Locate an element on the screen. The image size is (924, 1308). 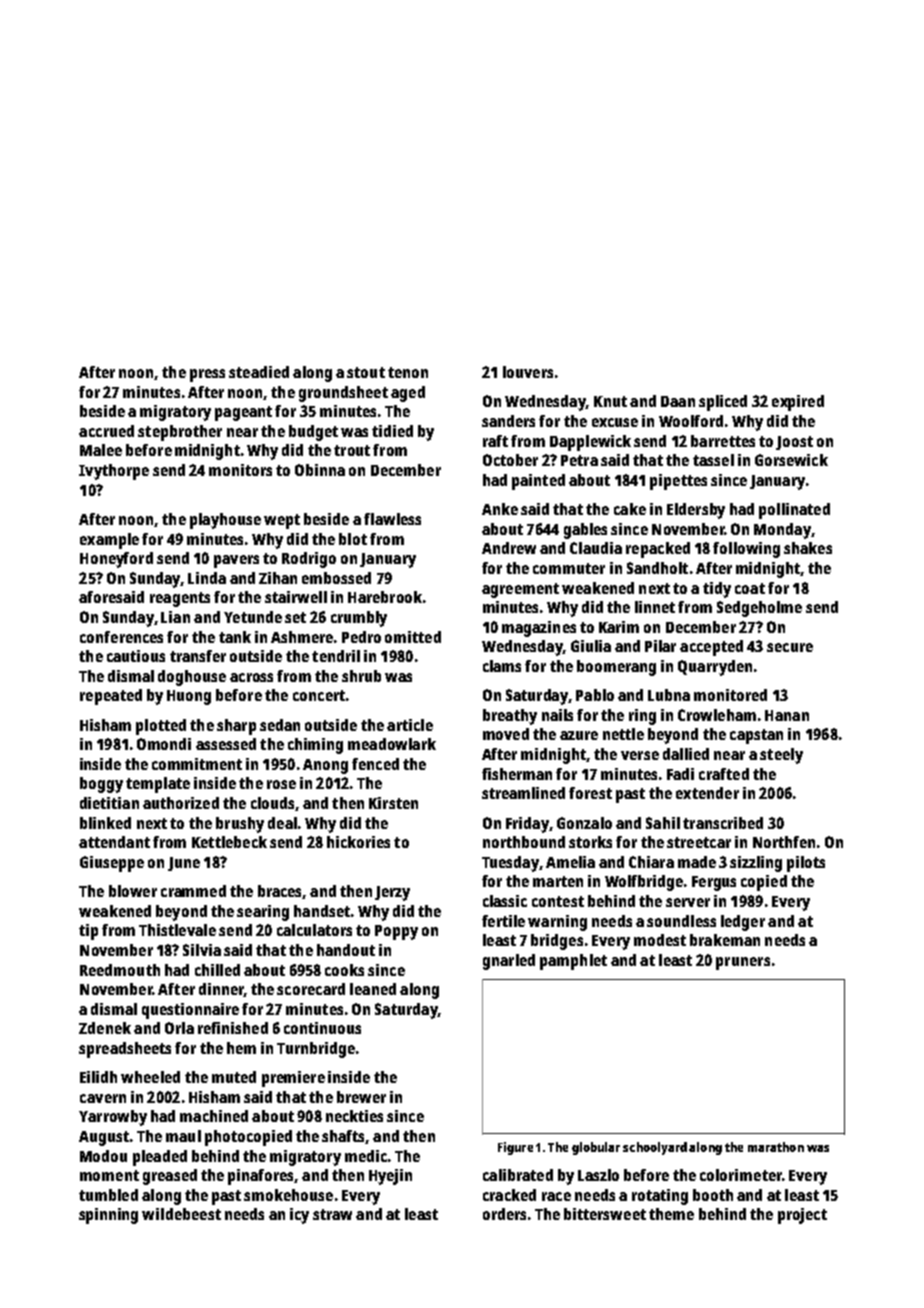
marathon is located at coordinates (776, 1147).
